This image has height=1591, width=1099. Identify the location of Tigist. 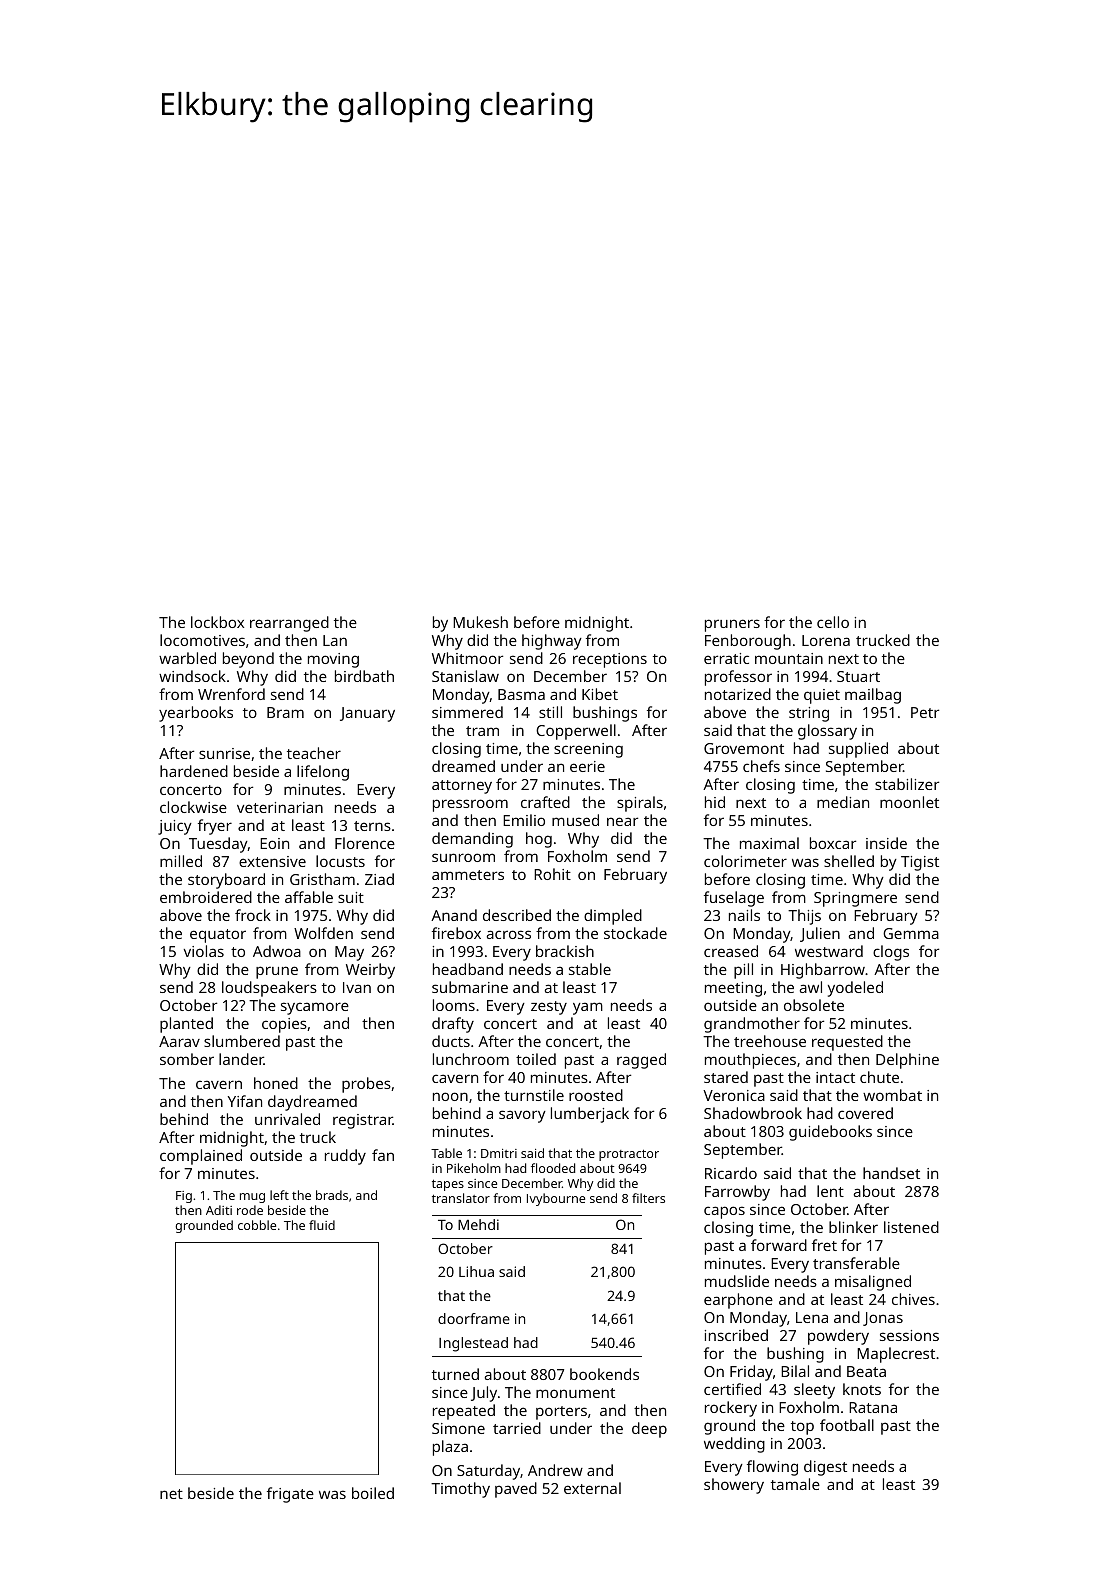
(920, 863).
